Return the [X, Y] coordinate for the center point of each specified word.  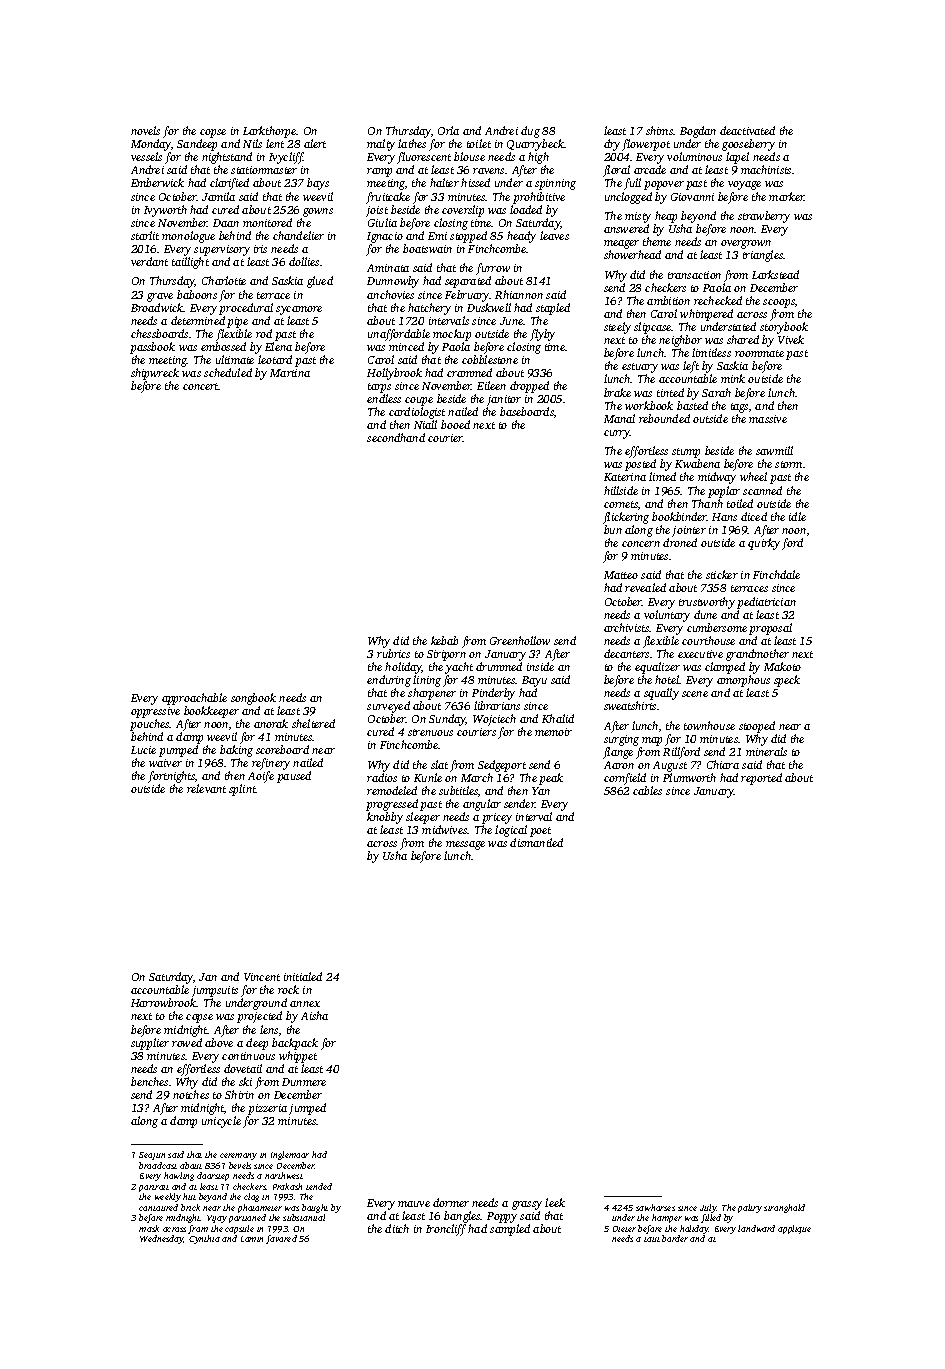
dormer [451, 1202]
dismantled [536, 842]
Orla [448, 130]
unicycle [221, 1122]
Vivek [791, 339]
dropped [529, 387]
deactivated [747, 130]
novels [145, 130]
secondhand [396, 437]
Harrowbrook [164, 1002]
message [465, 845]
